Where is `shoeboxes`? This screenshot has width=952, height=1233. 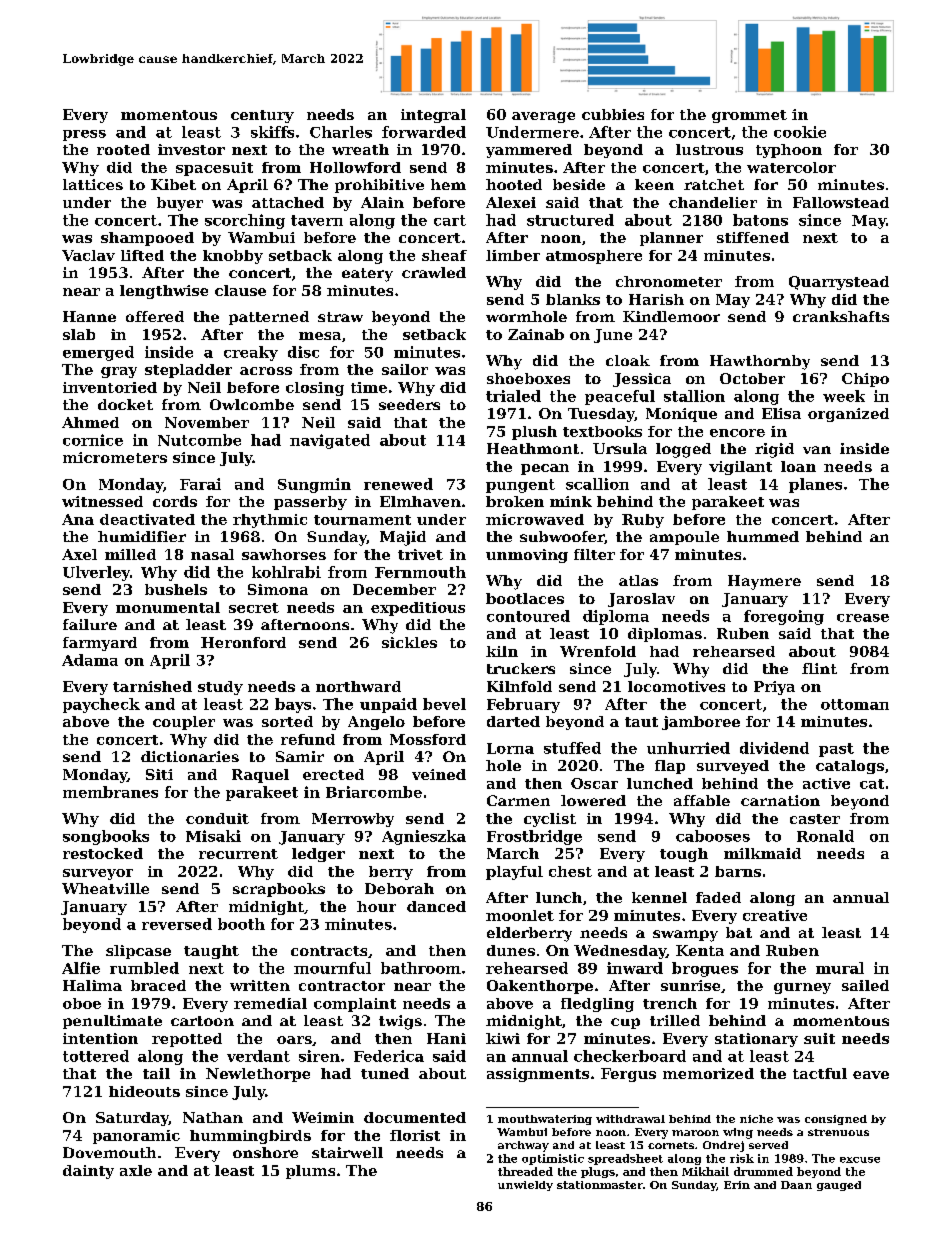 shoeboxes is located at coordinates (528, 378).
